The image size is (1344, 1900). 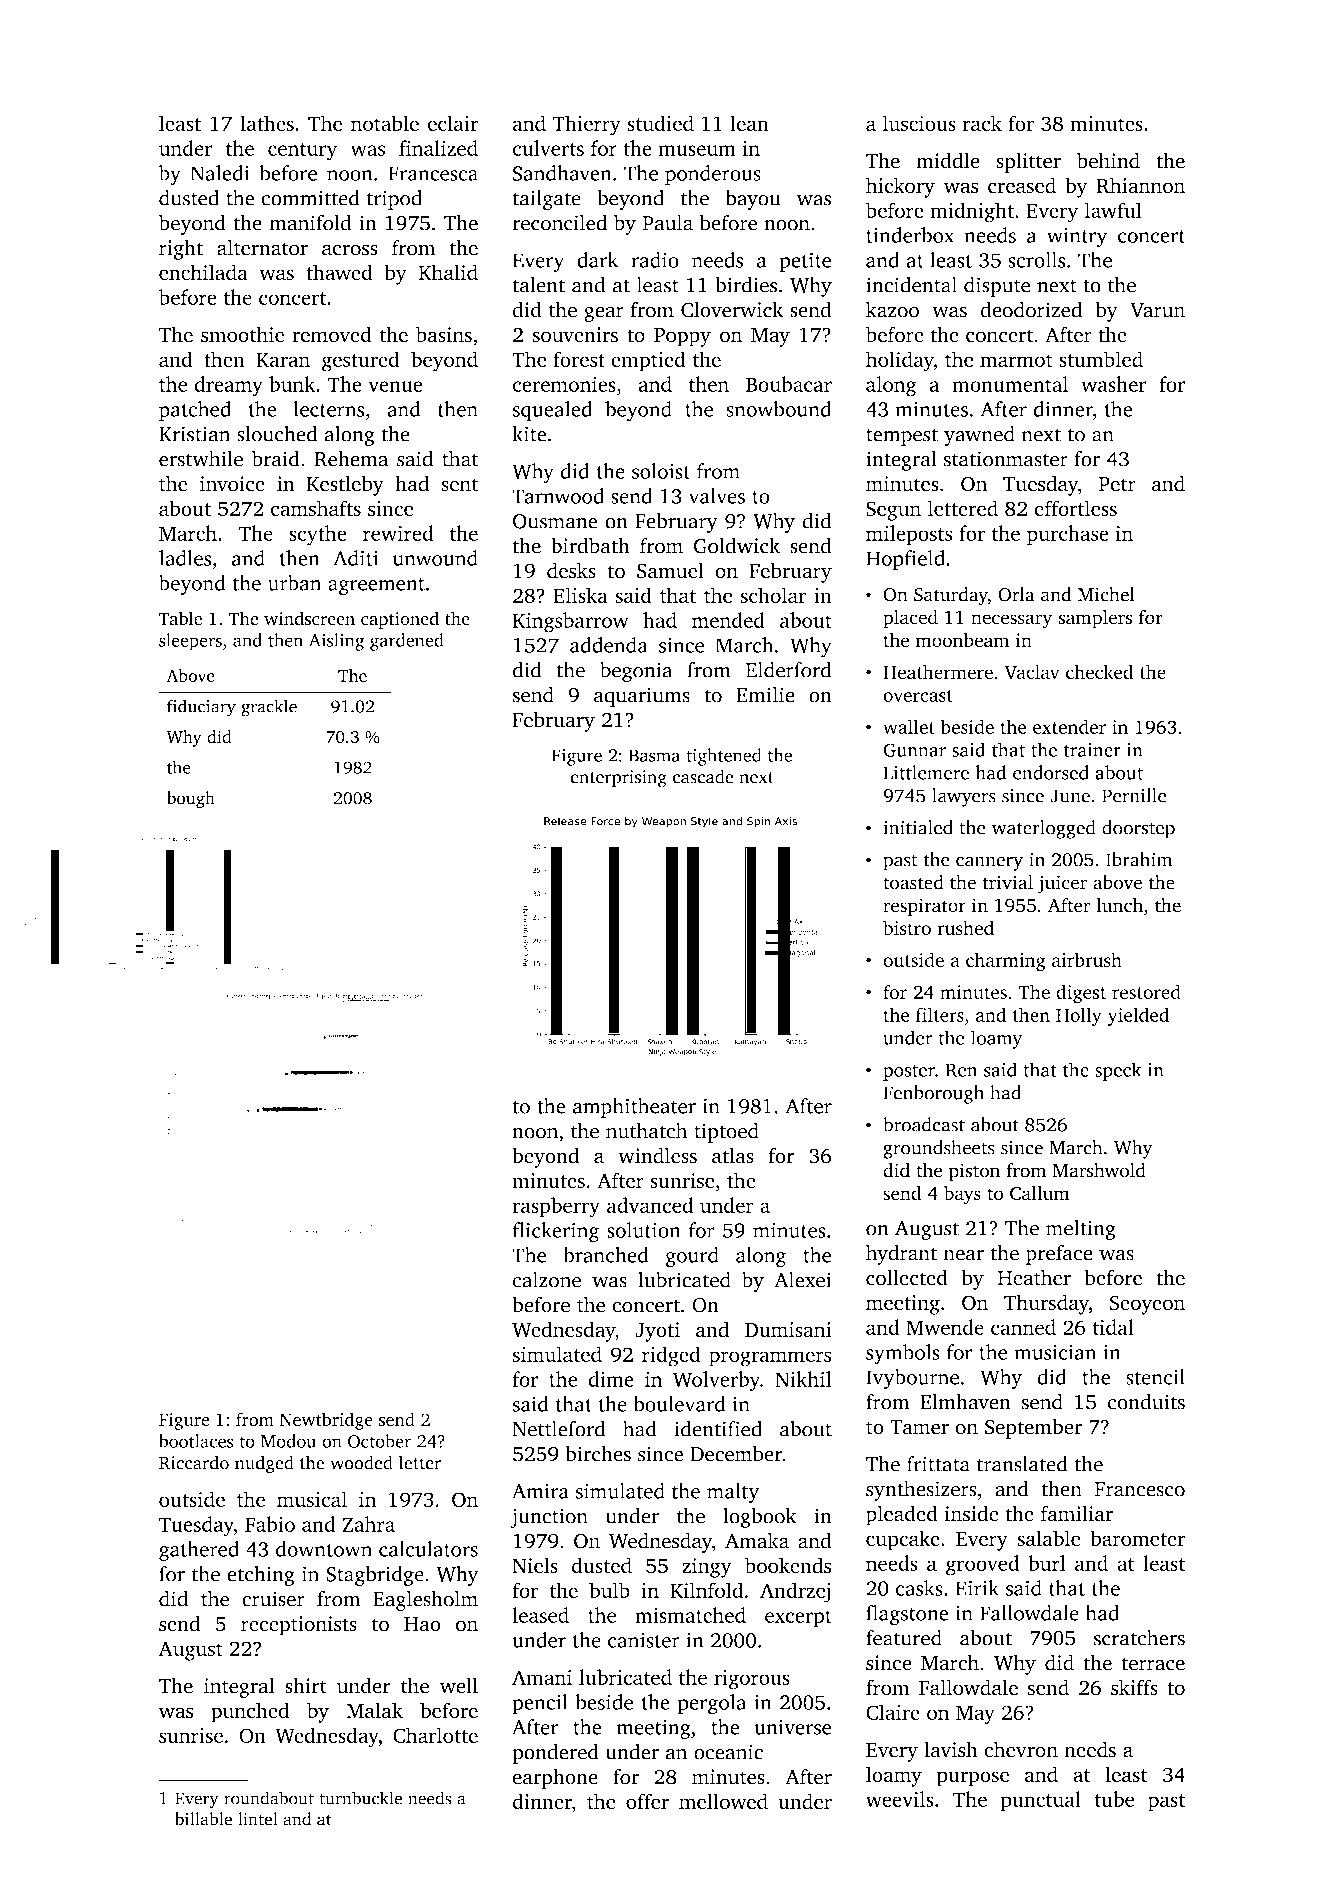 What do you see at coordinates (766, 695) in the screenshot?
I see `Emilie` at bounding box center [766, 695].
